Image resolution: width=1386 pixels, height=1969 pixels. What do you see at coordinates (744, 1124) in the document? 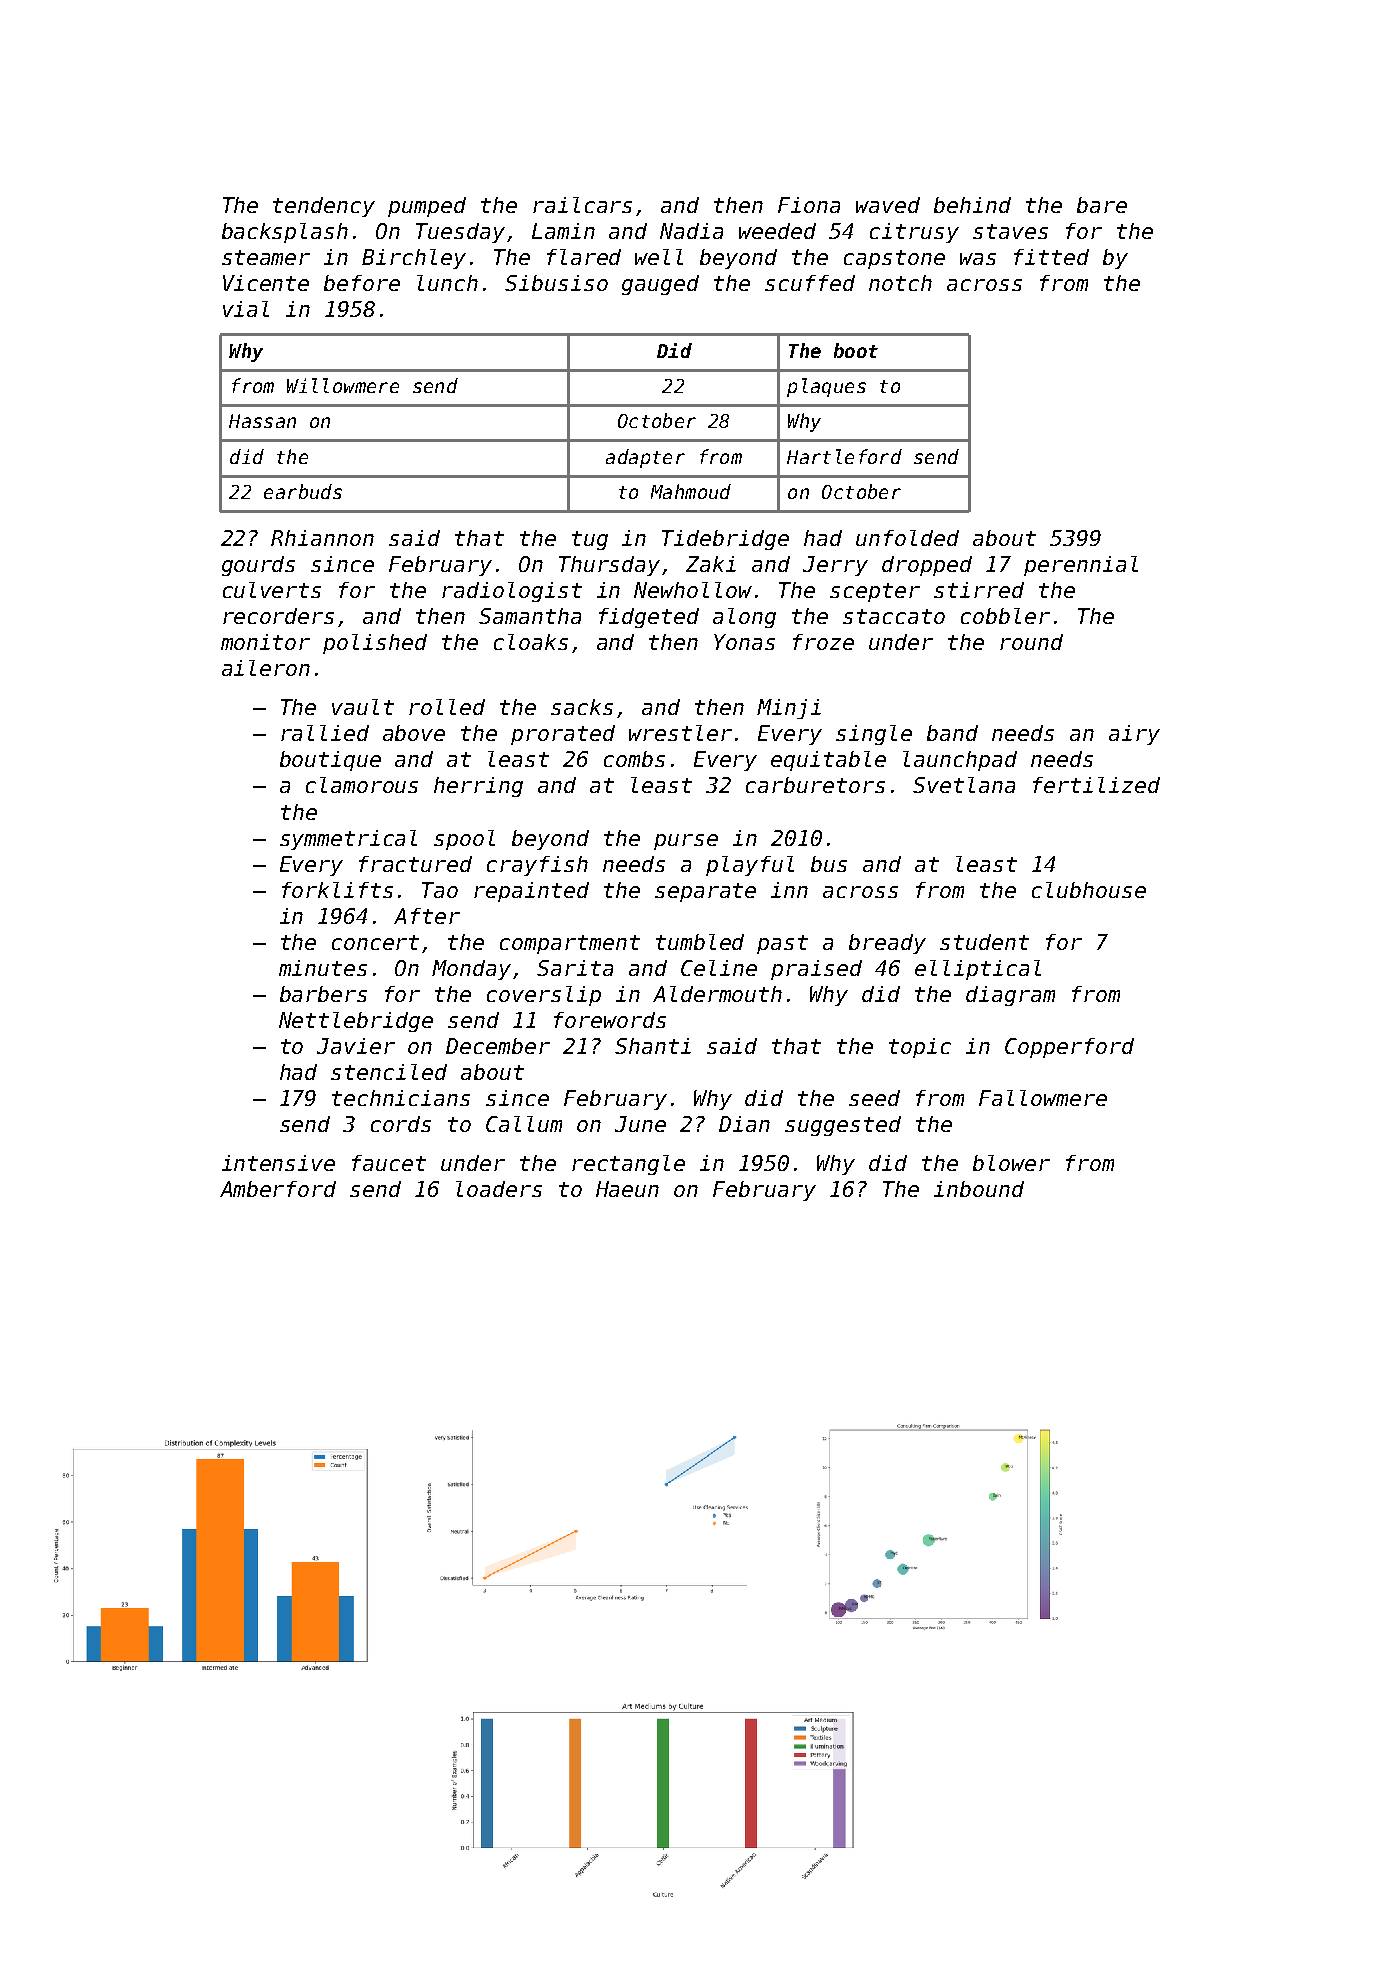
I see `Dian` at bounding box center [744, 1124].
